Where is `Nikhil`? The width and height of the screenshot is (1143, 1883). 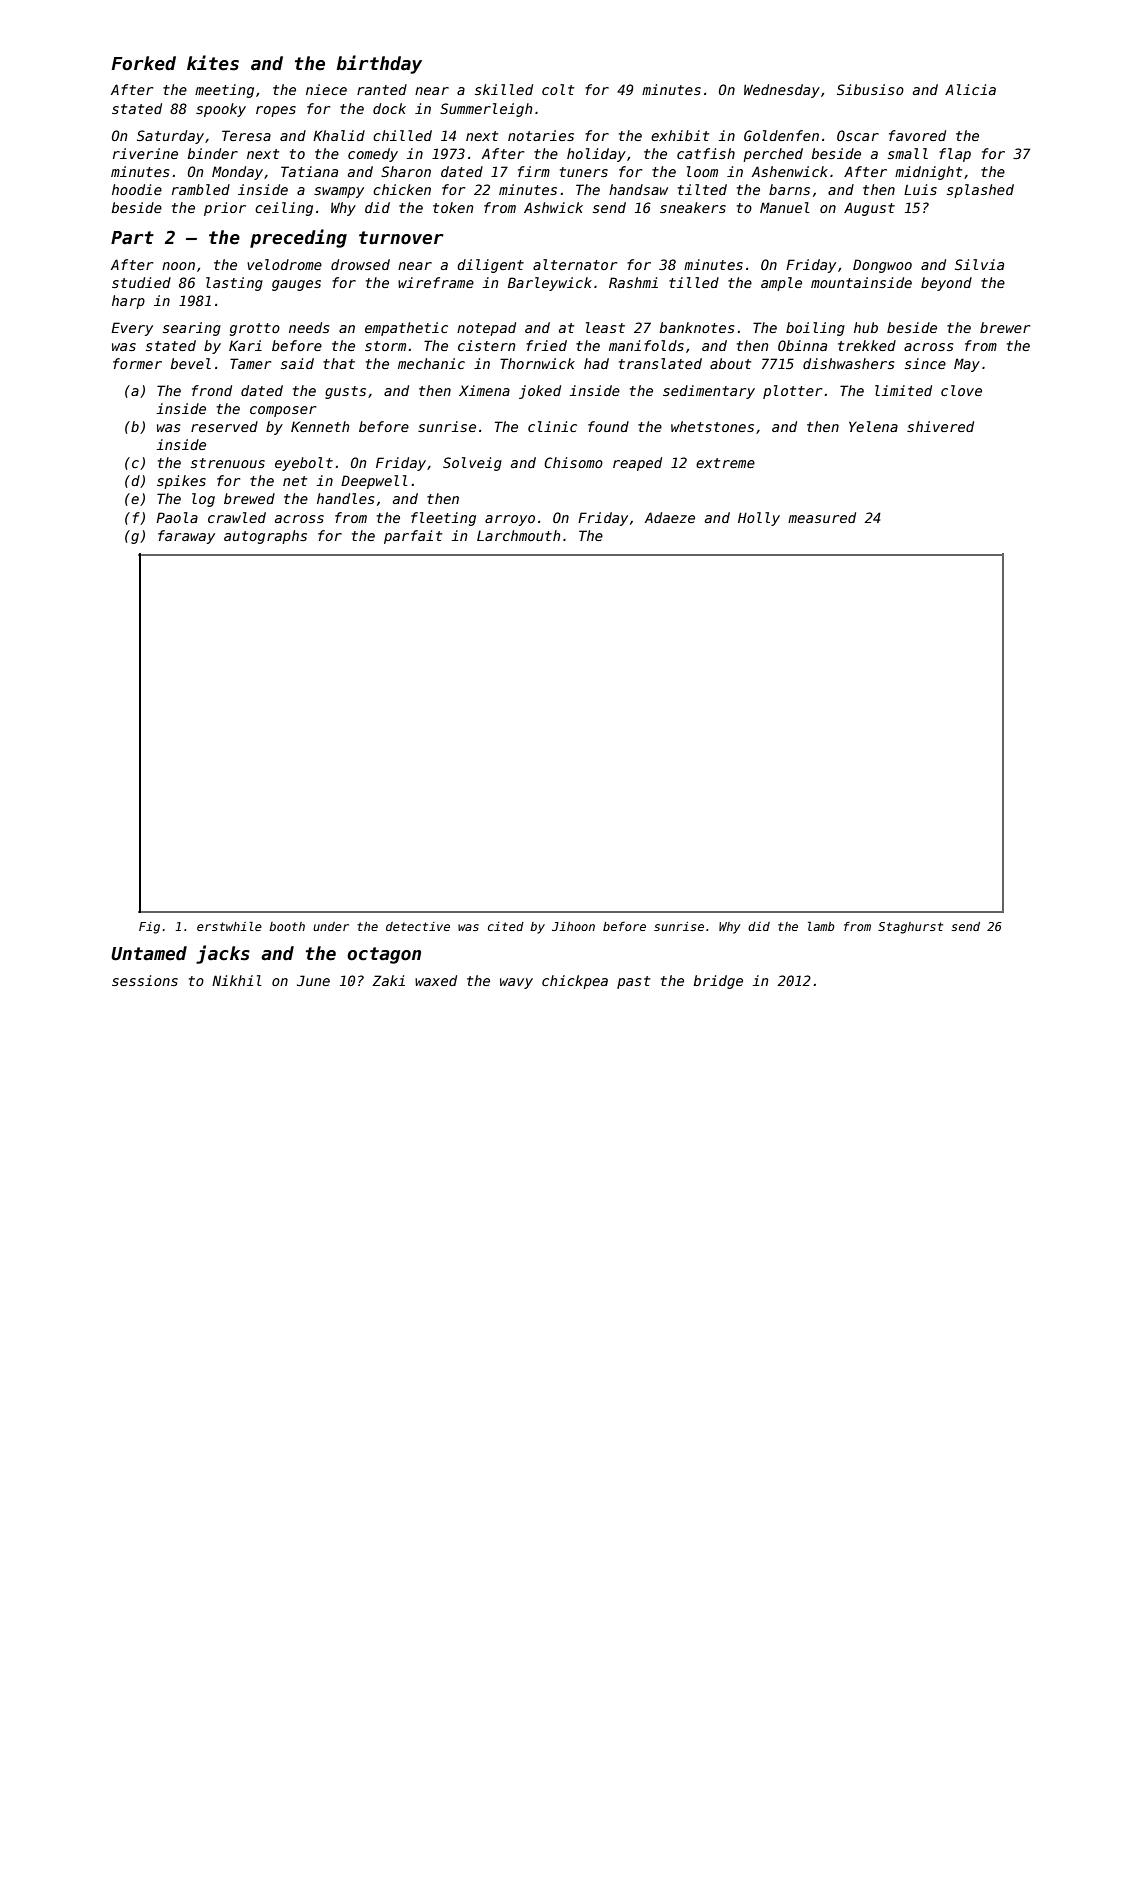 Nikhil is located at coordinates (237, 980).
